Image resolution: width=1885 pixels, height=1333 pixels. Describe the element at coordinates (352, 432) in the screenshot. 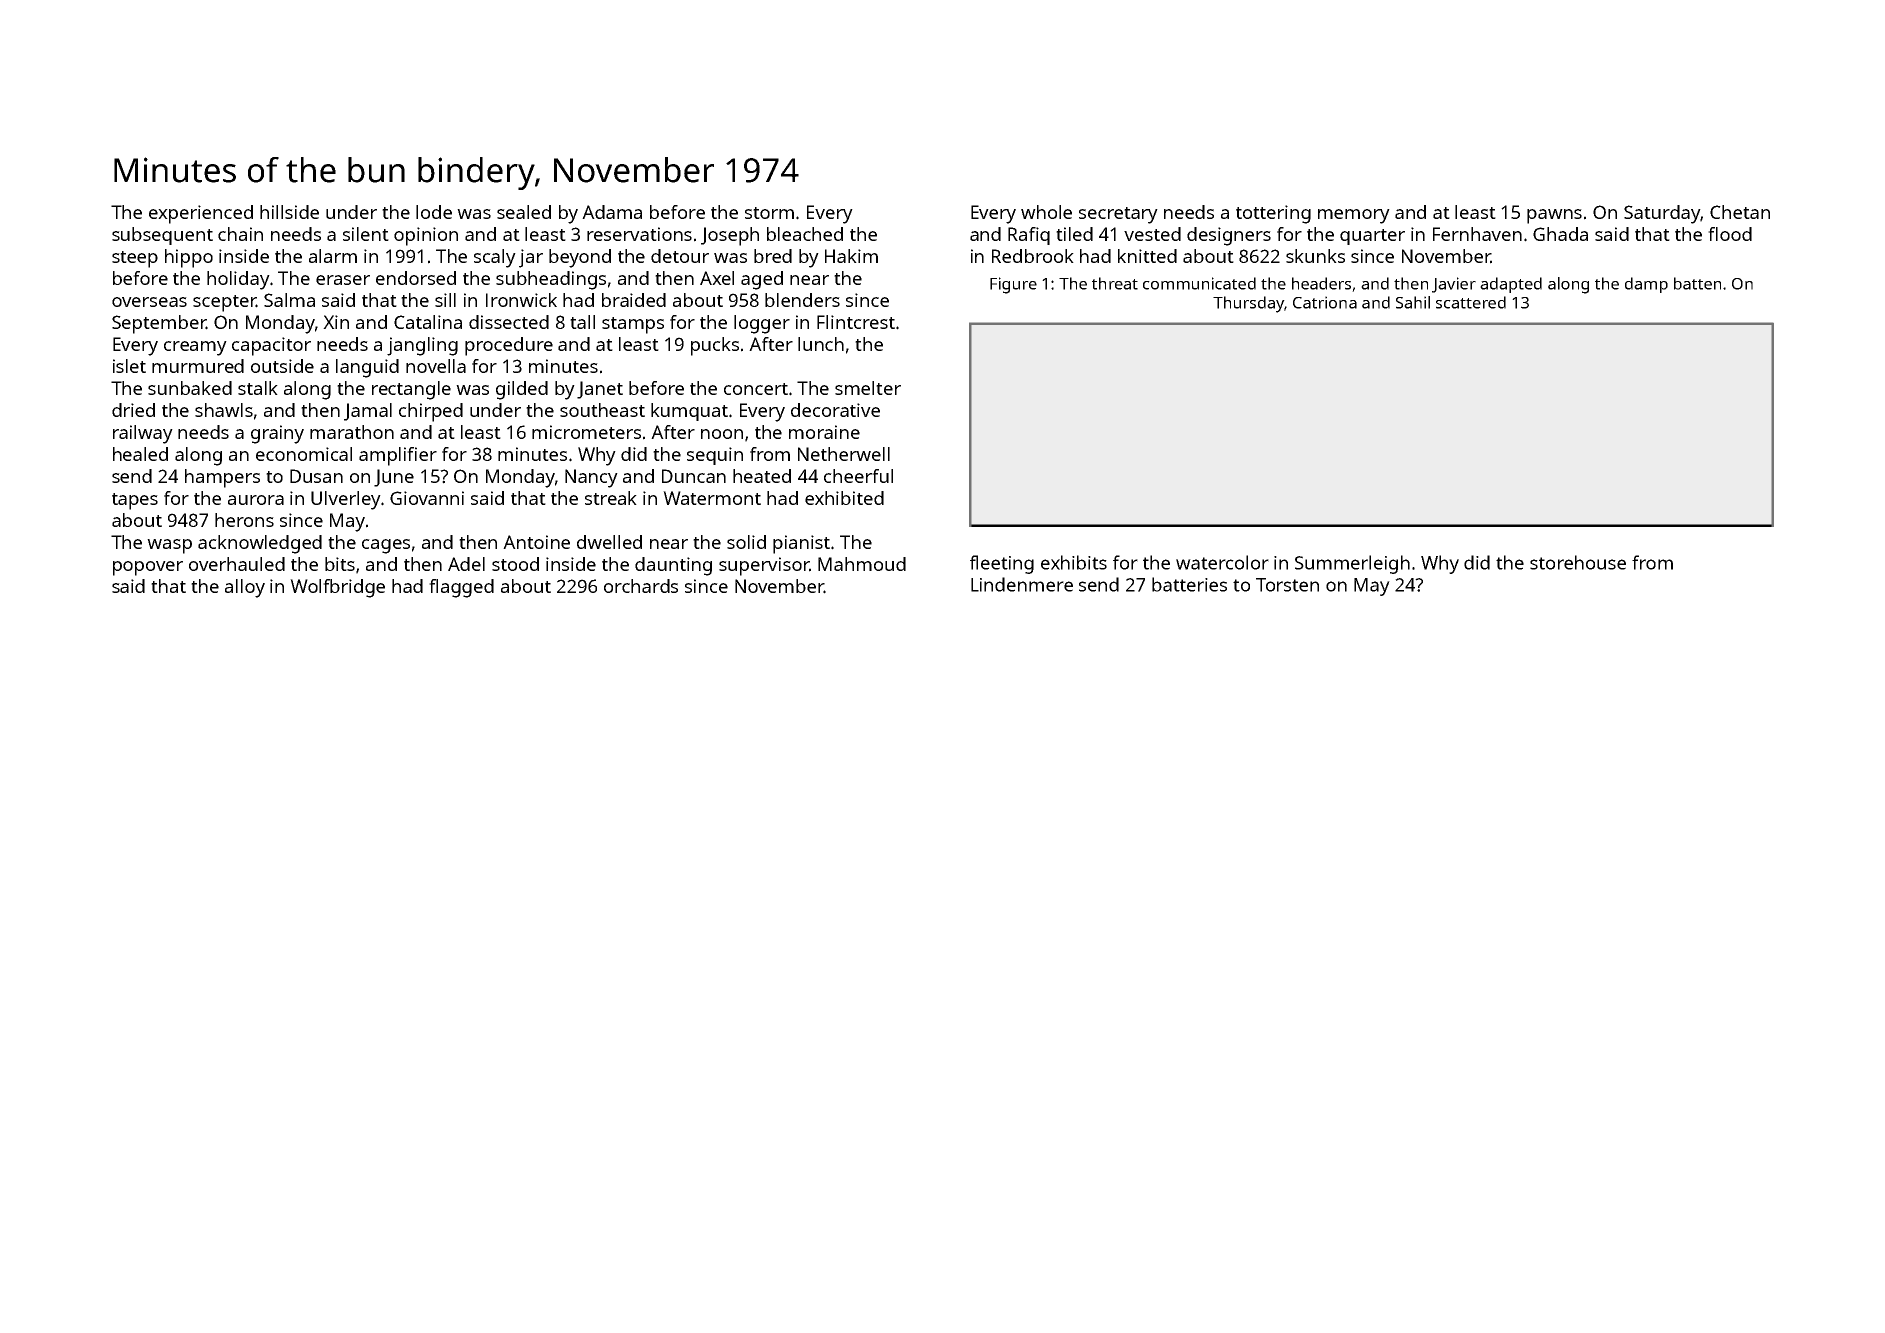

I see `marathon` at that location.
